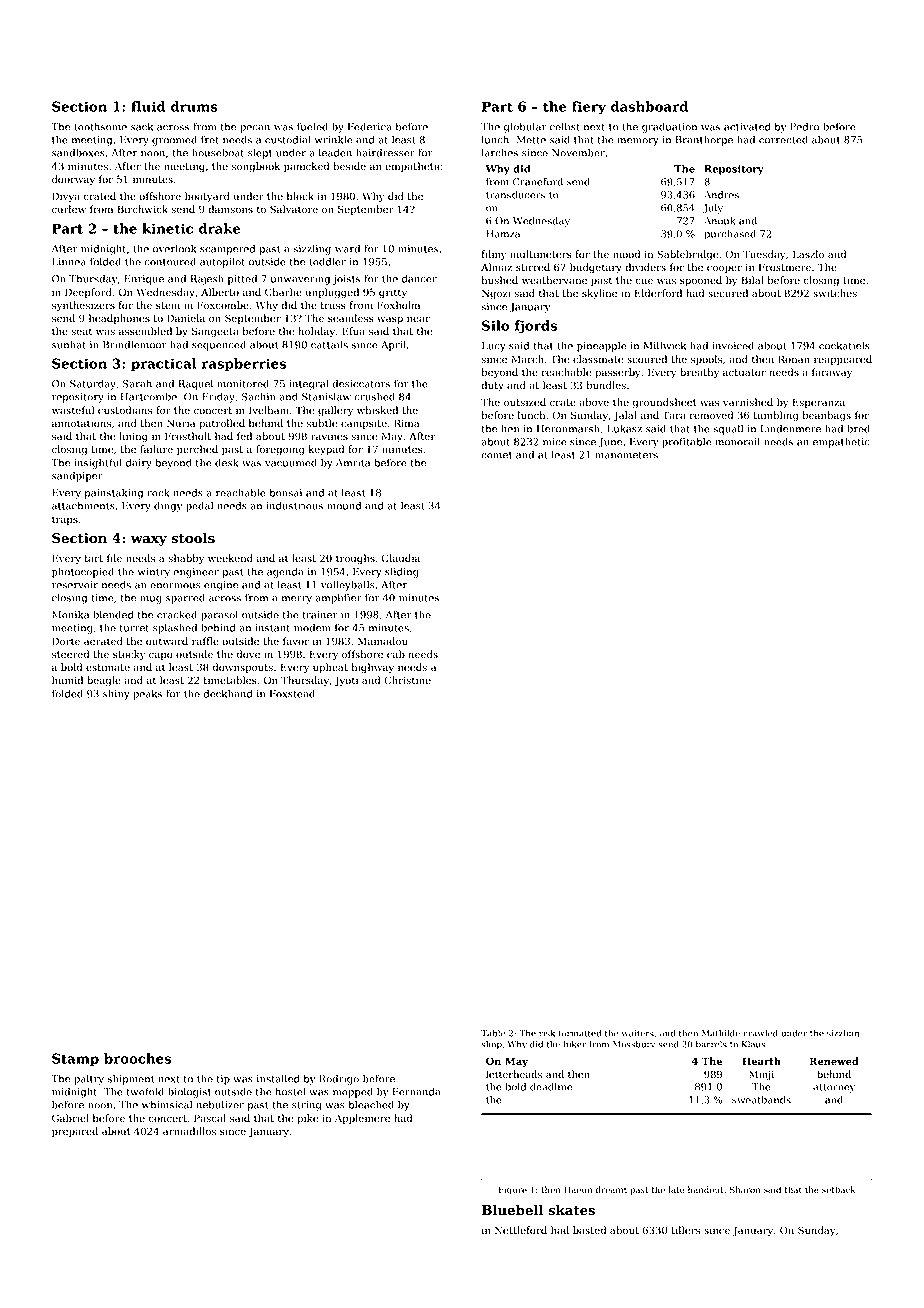 The image size is (924, 1308). I want to click on armadillos, so click(189, 1131).
